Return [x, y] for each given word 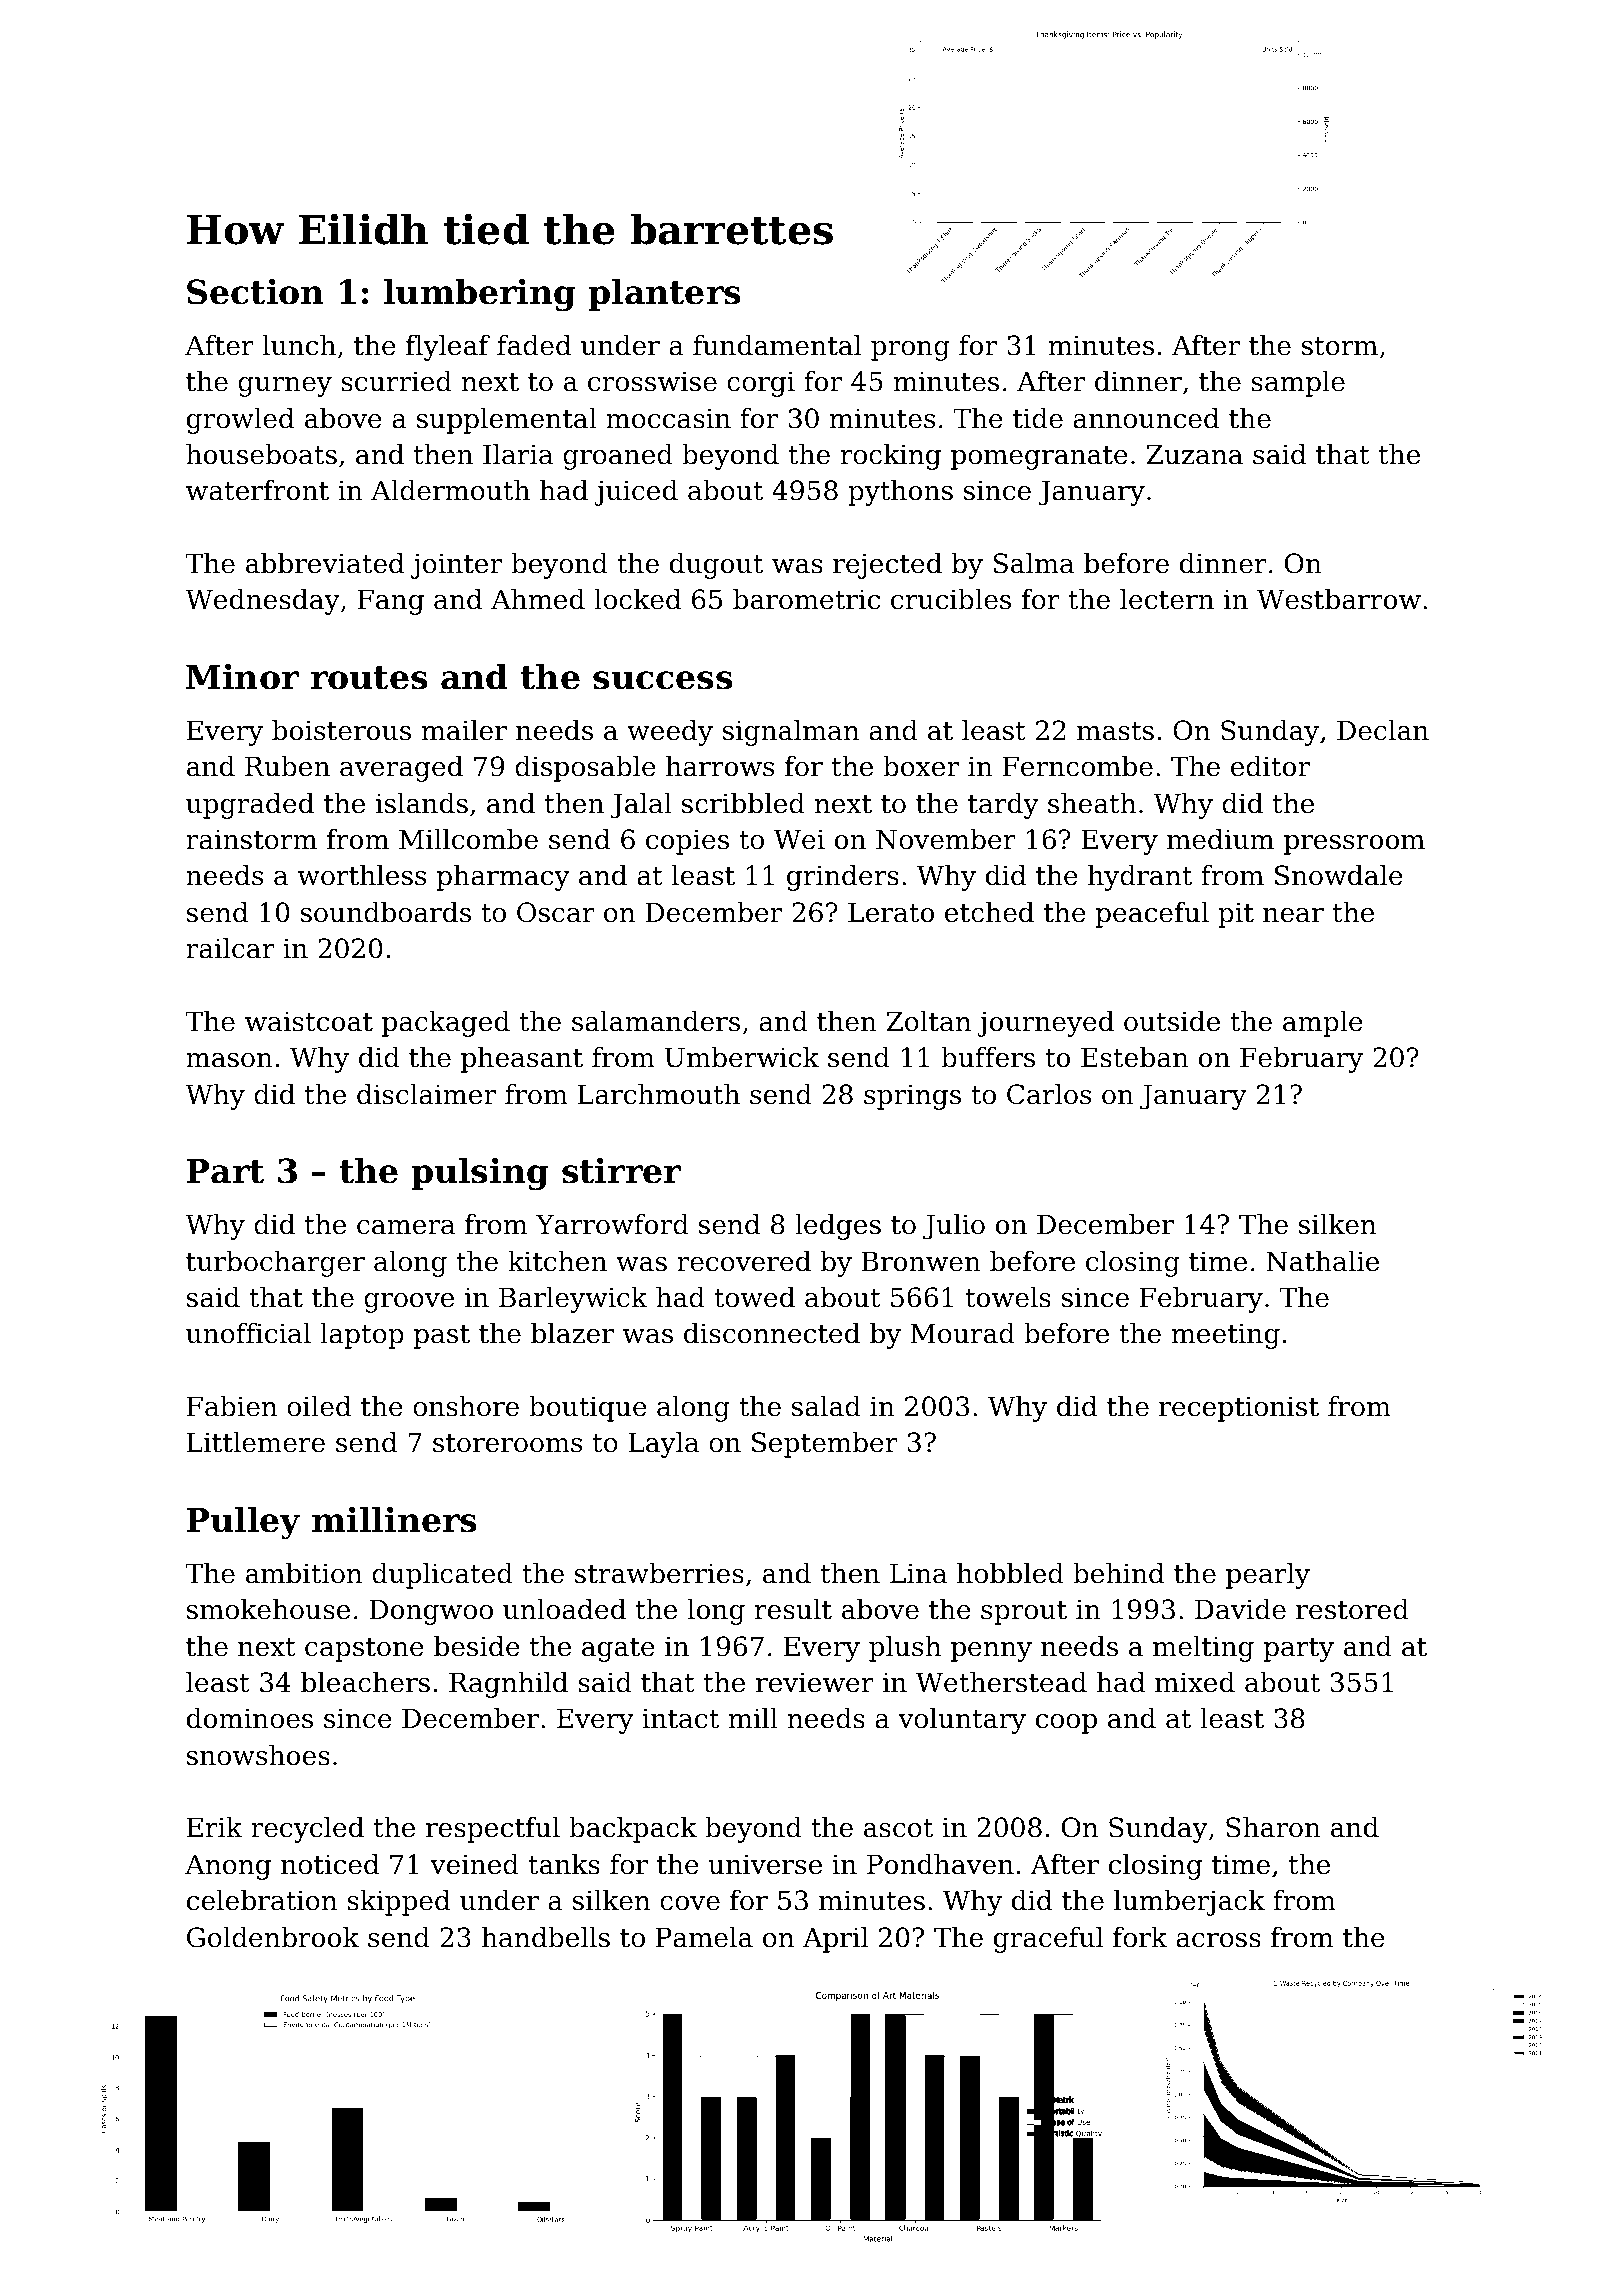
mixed [1195, 1682]
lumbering [480, 295]
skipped [398, 1903]
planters [664, 295]
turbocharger [275, 1264]
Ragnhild [508, 1685]
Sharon [1273, 1827]
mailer [464, 730]
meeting [1226, 1336]
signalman [791, 733]
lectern [1167, 599]
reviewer [815, 1682]
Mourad [963, 1333]
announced [1146, 418]
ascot [898, 1828]
